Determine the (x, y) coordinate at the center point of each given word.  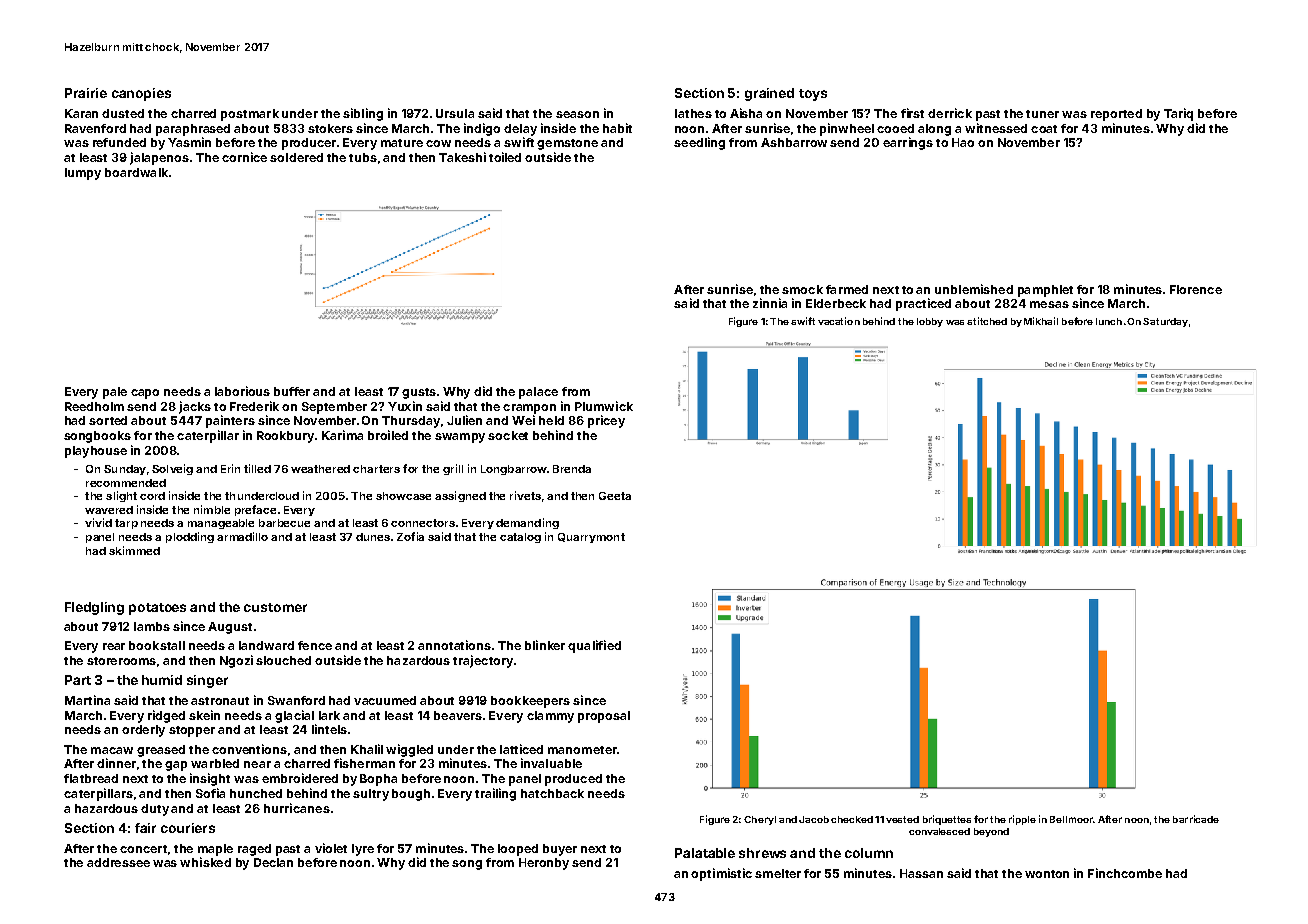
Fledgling (94, 608)
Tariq (1178, 114)
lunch (1109, 321)
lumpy (83, 174)
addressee (118, 862)
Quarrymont (591, 538)
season (577, 114)
